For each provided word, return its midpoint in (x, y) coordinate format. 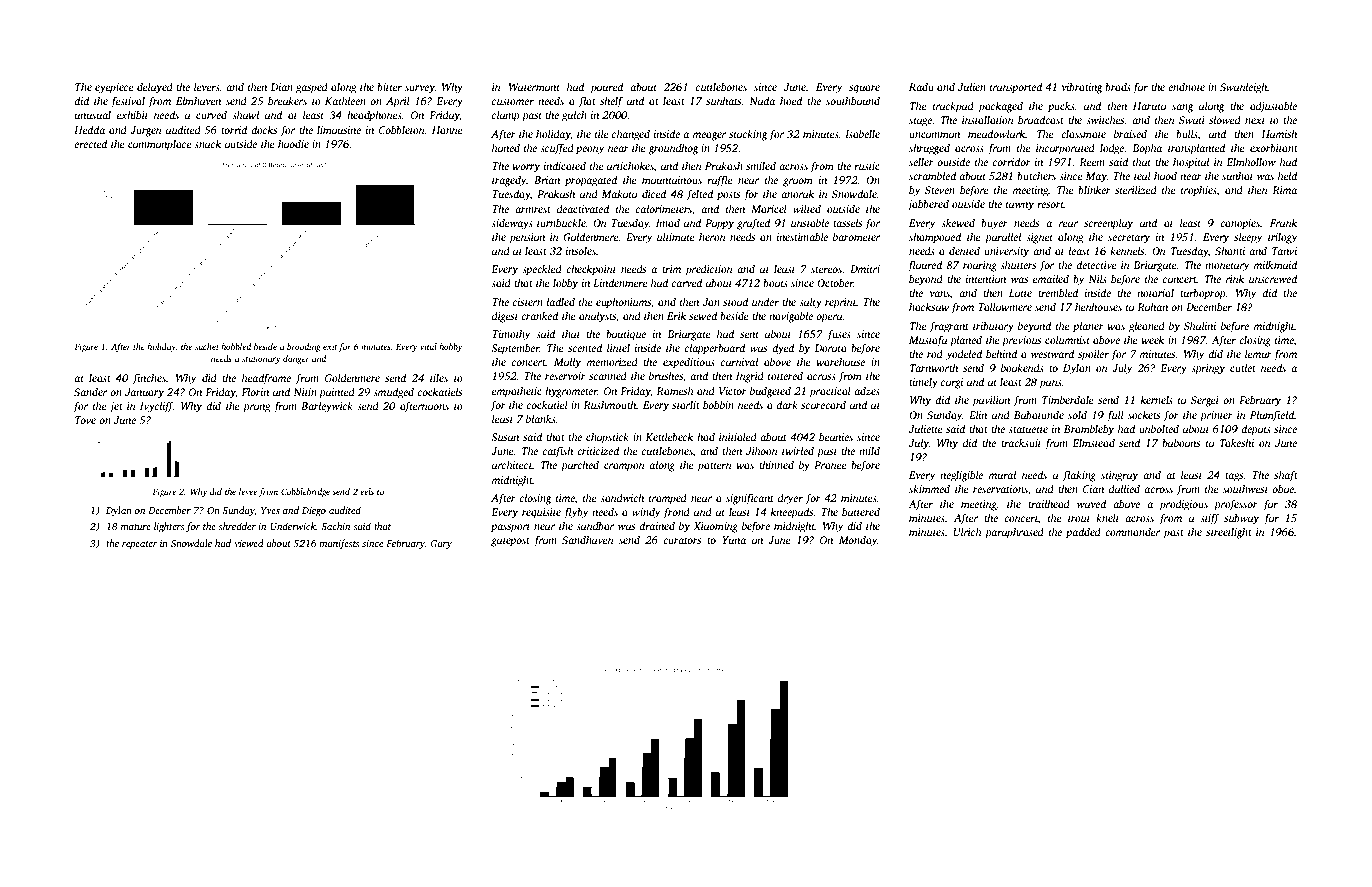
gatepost (510, 542)
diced (654, 193)
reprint (841, 303)
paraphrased (1014, 533)
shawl (245, 114)
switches (1105, 120)
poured (606, 88)
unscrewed (1273, 278)
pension (527, 238)
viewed (249, 543)
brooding (304, 347)
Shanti (1230, 250)
